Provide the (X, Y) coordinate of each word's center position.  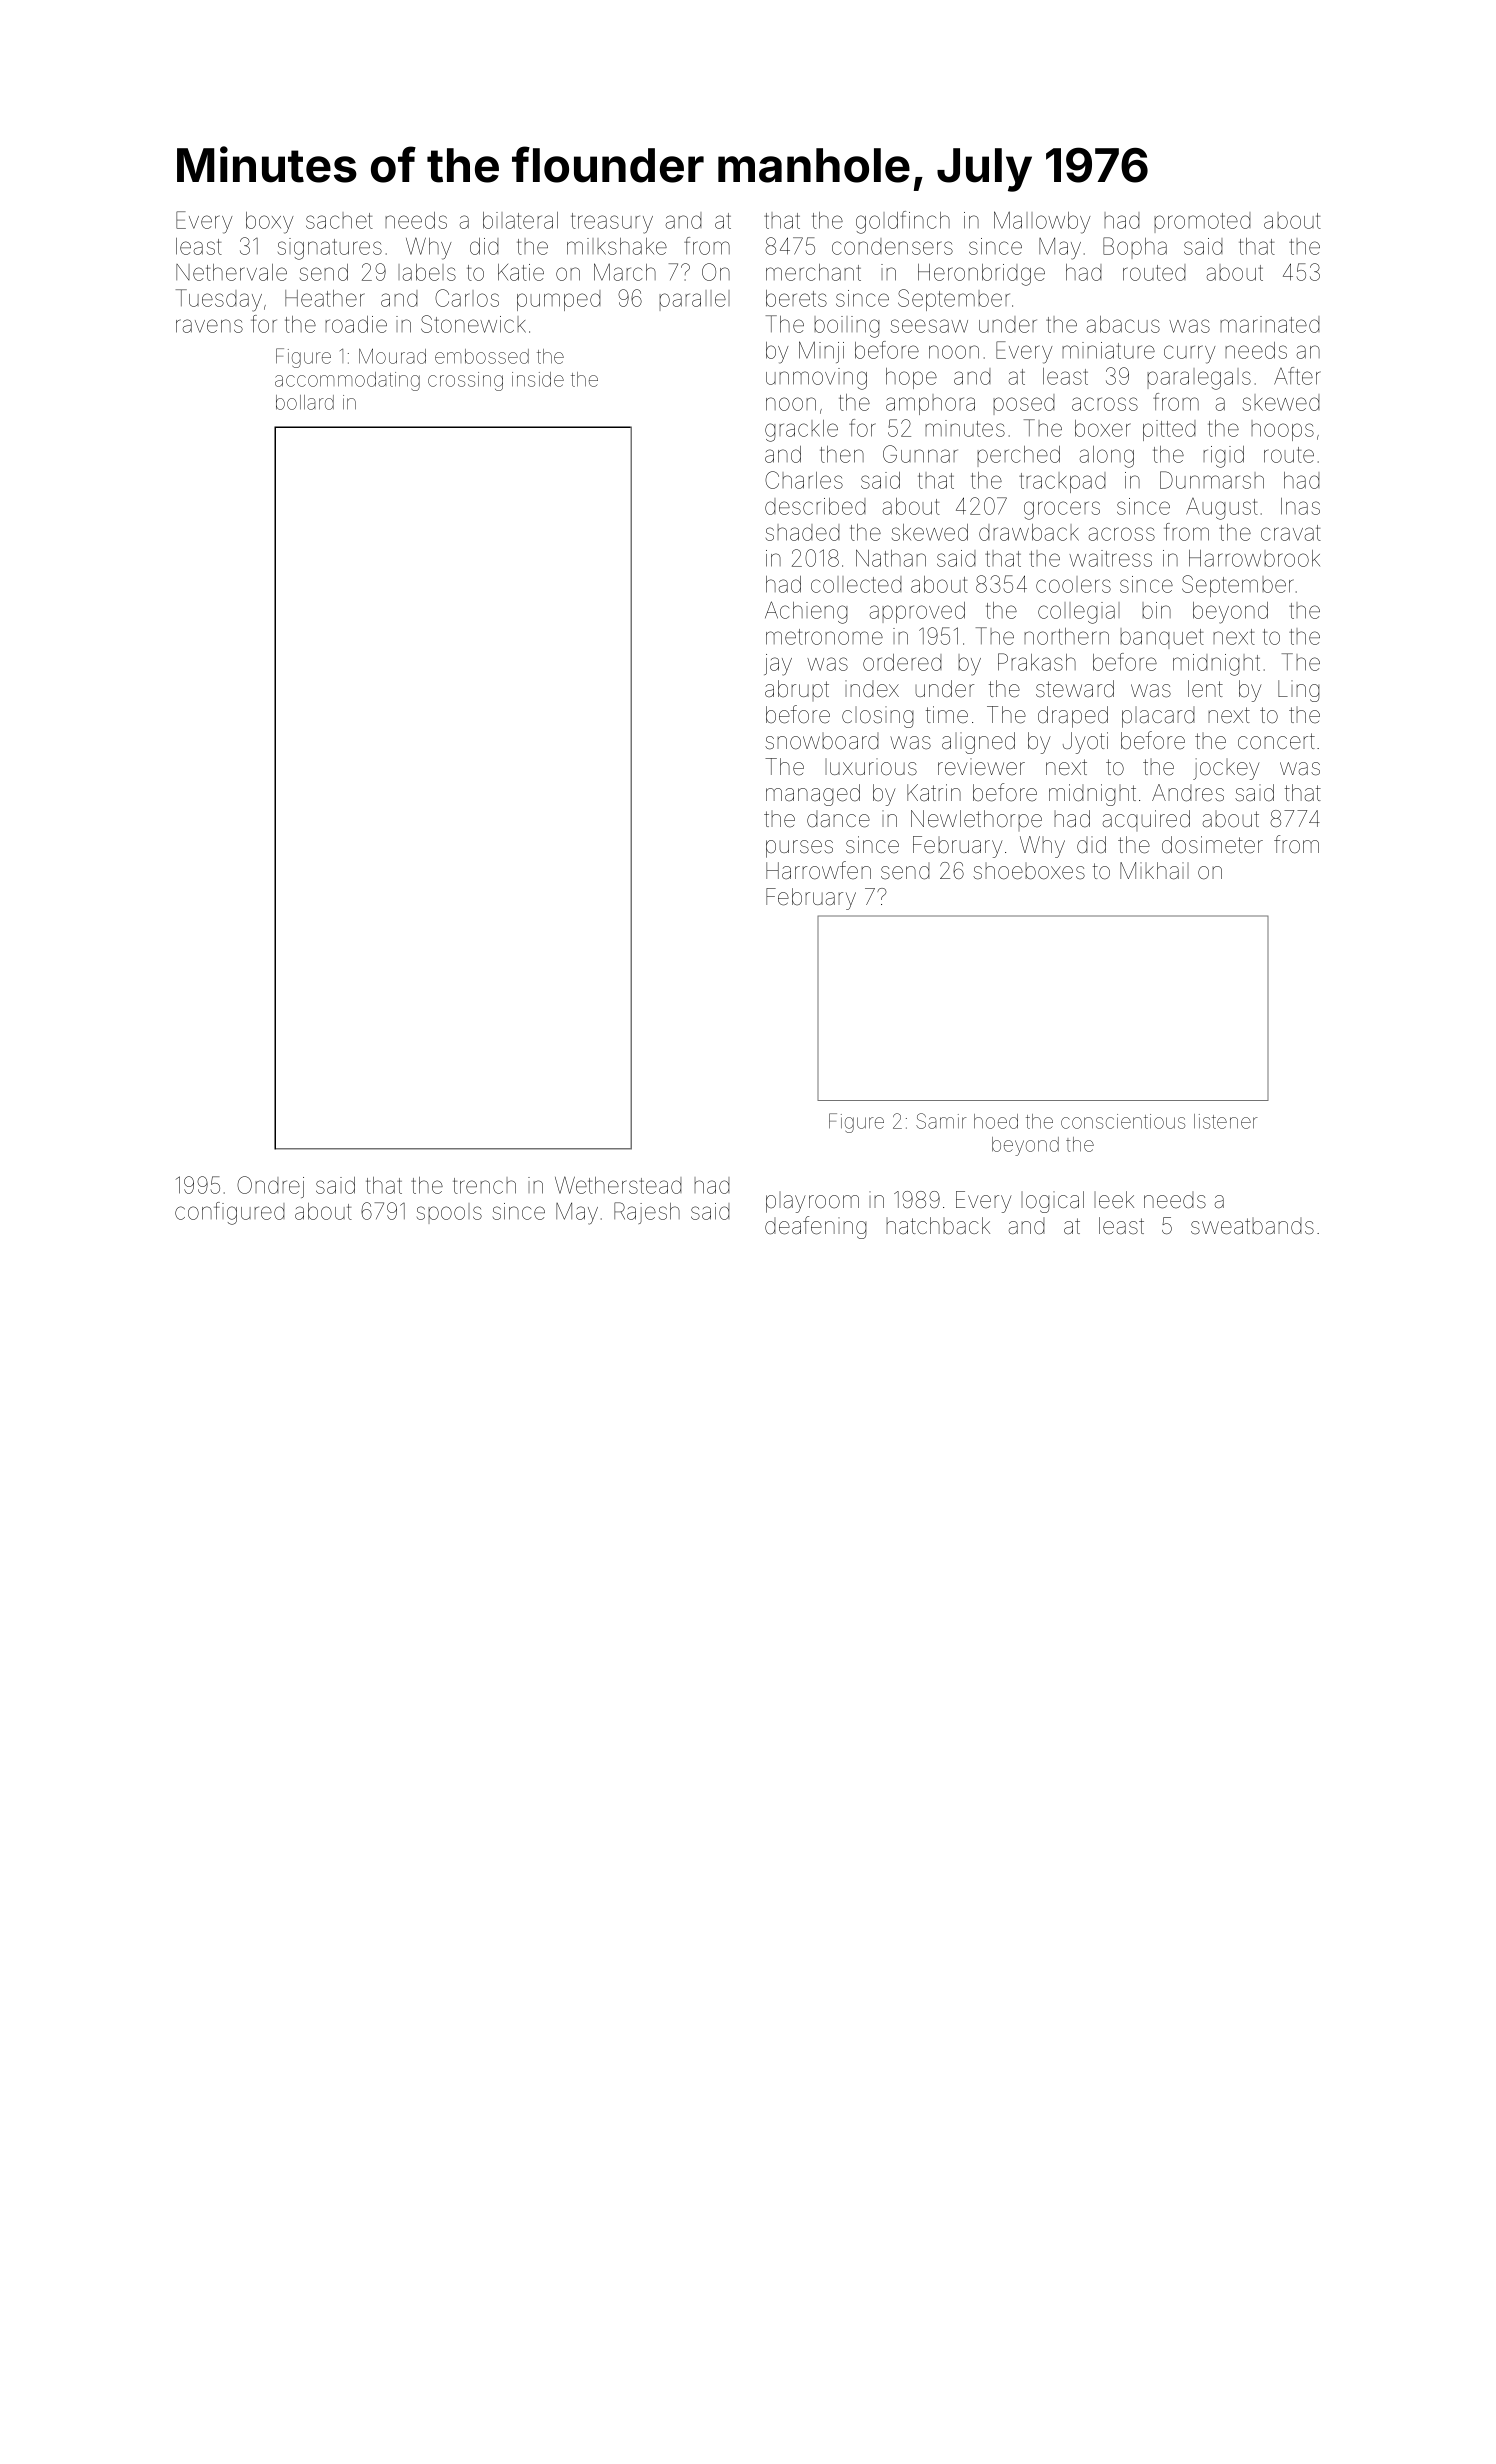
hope (911, 378)
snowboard (822, 741)
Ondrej (270, 1187)
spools (449, 1213)
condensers (892, 246)
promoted (1202, 222)
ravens (209, 326)
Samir (941, 1121)
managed (813, 795)
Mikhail (1154, 871)
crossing (465, 381)
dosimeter (1212, 845)
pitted (1169, 430)
